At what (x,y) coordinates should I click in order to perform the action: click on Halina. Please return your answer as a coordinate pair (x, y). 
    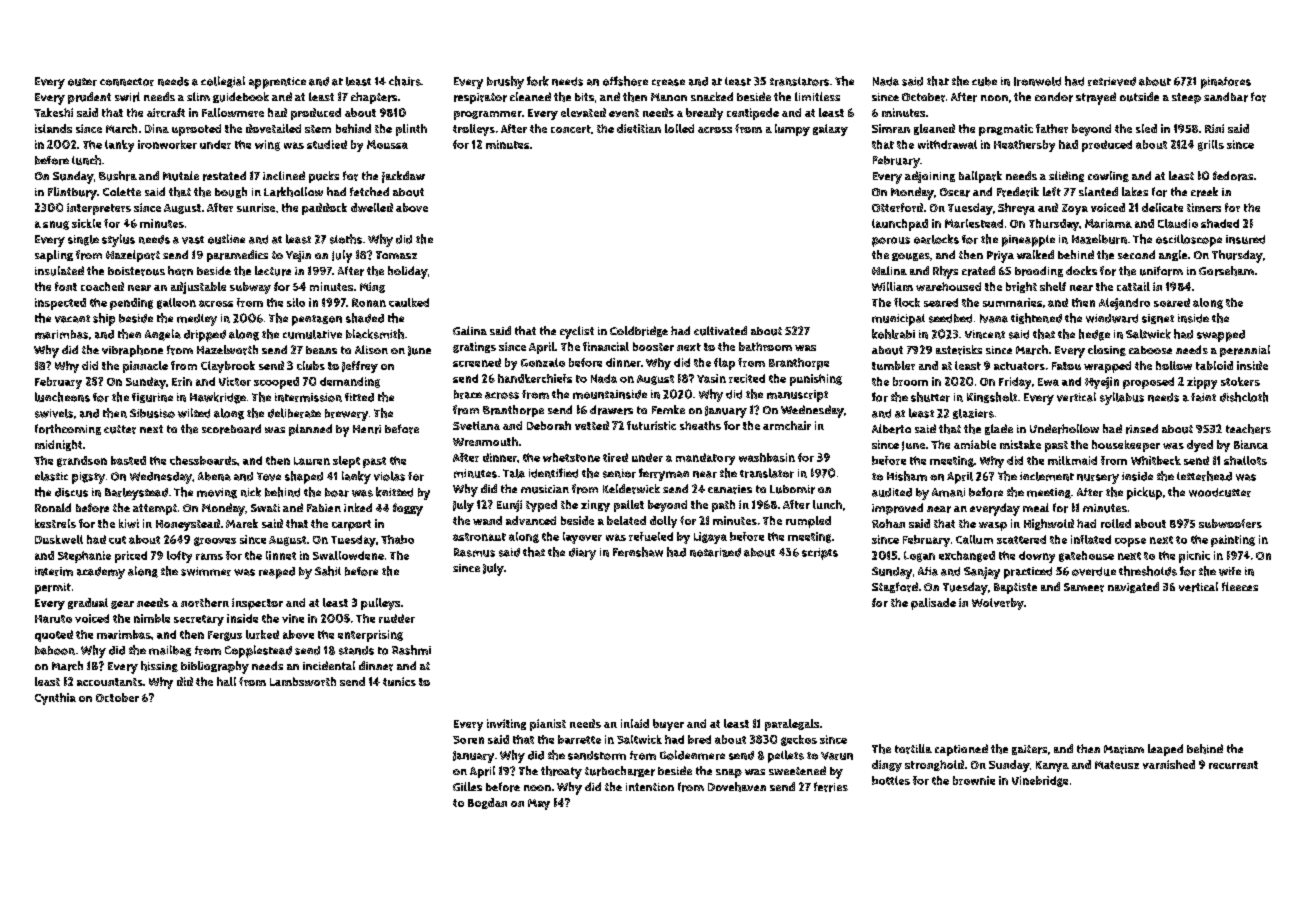
    Looking at the image, I should click on (889, 270).
